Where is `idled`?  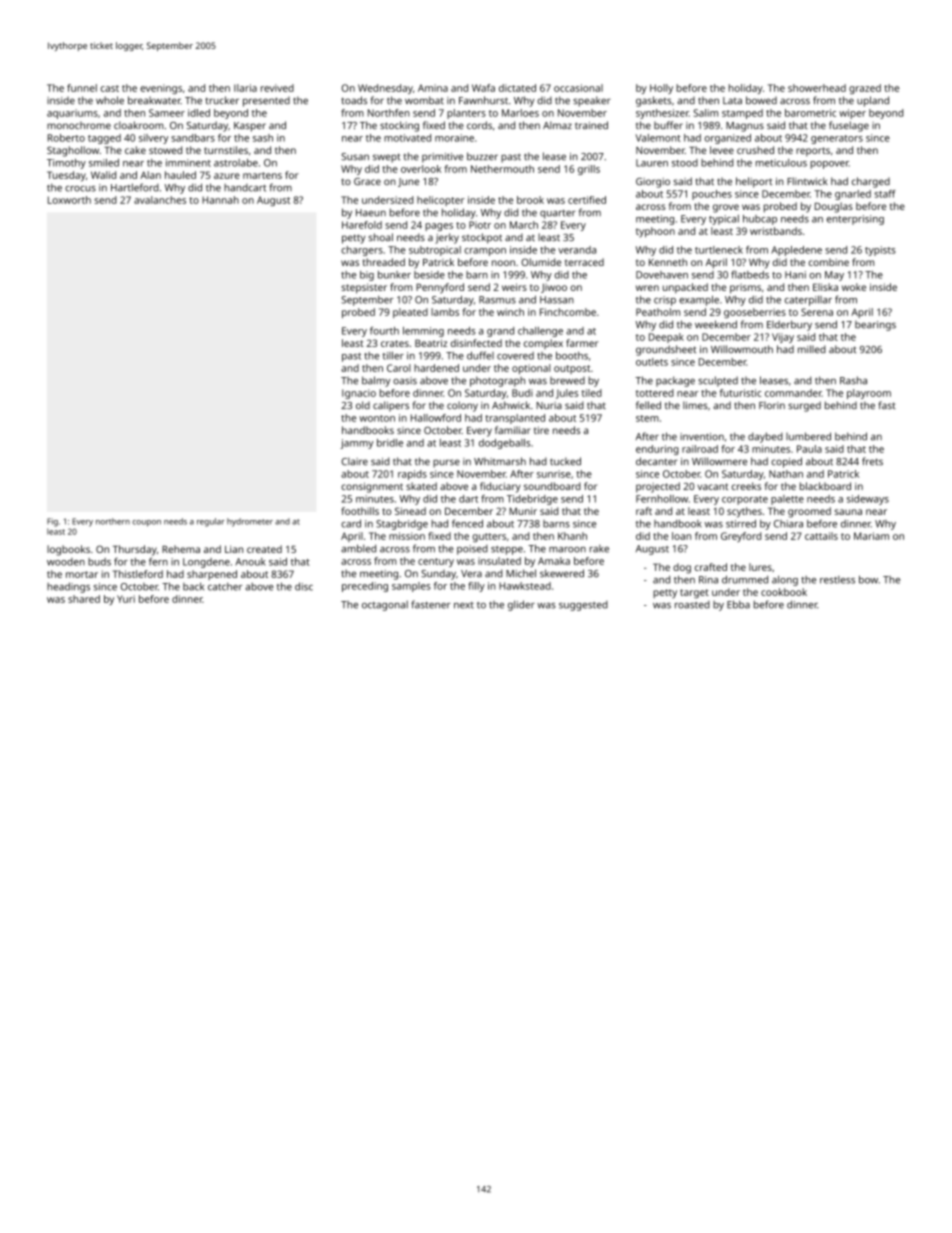
idled is located at coordinates (199, 113).
